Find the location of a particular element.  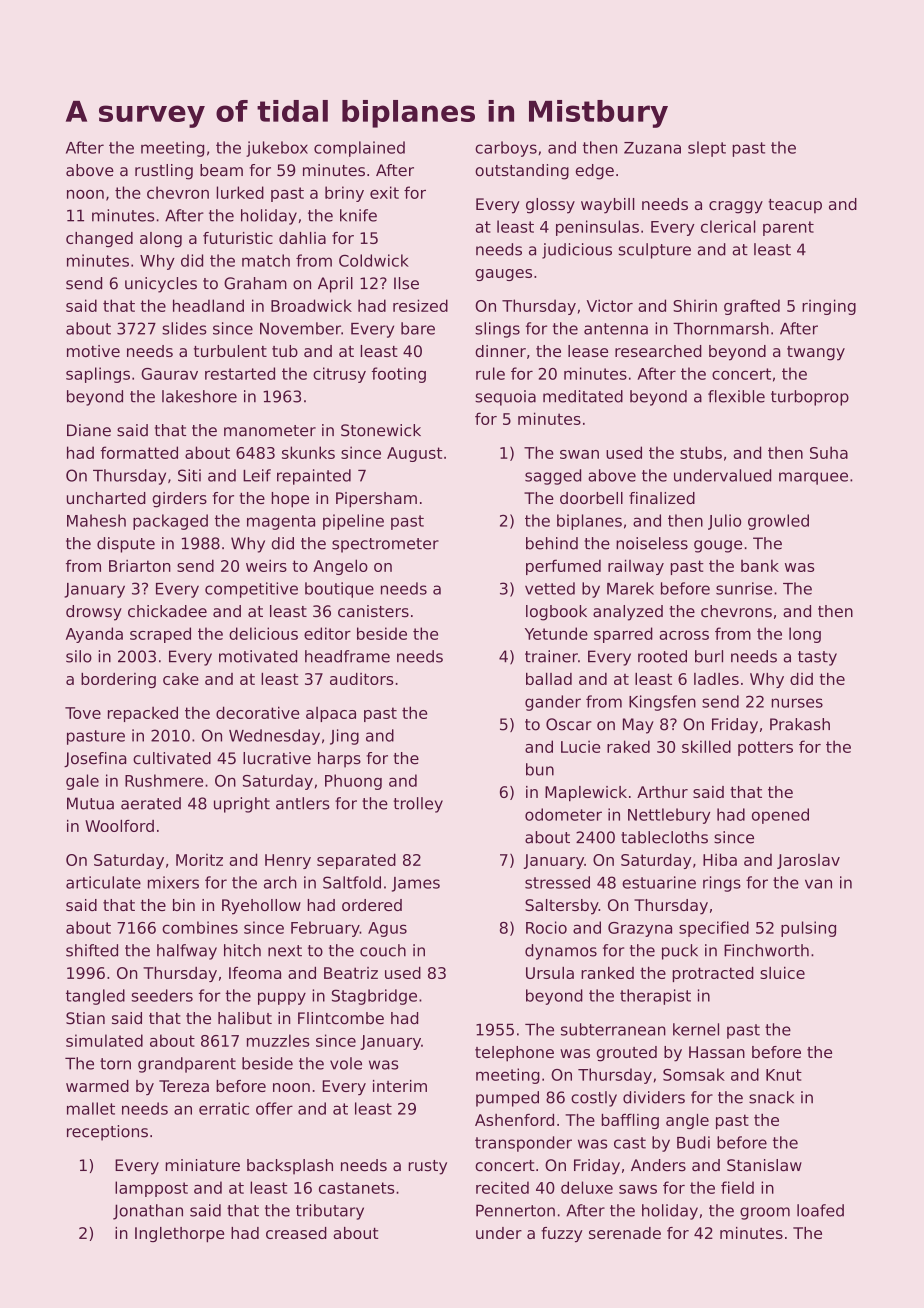

meditated is located at coordinates (583, 396).
